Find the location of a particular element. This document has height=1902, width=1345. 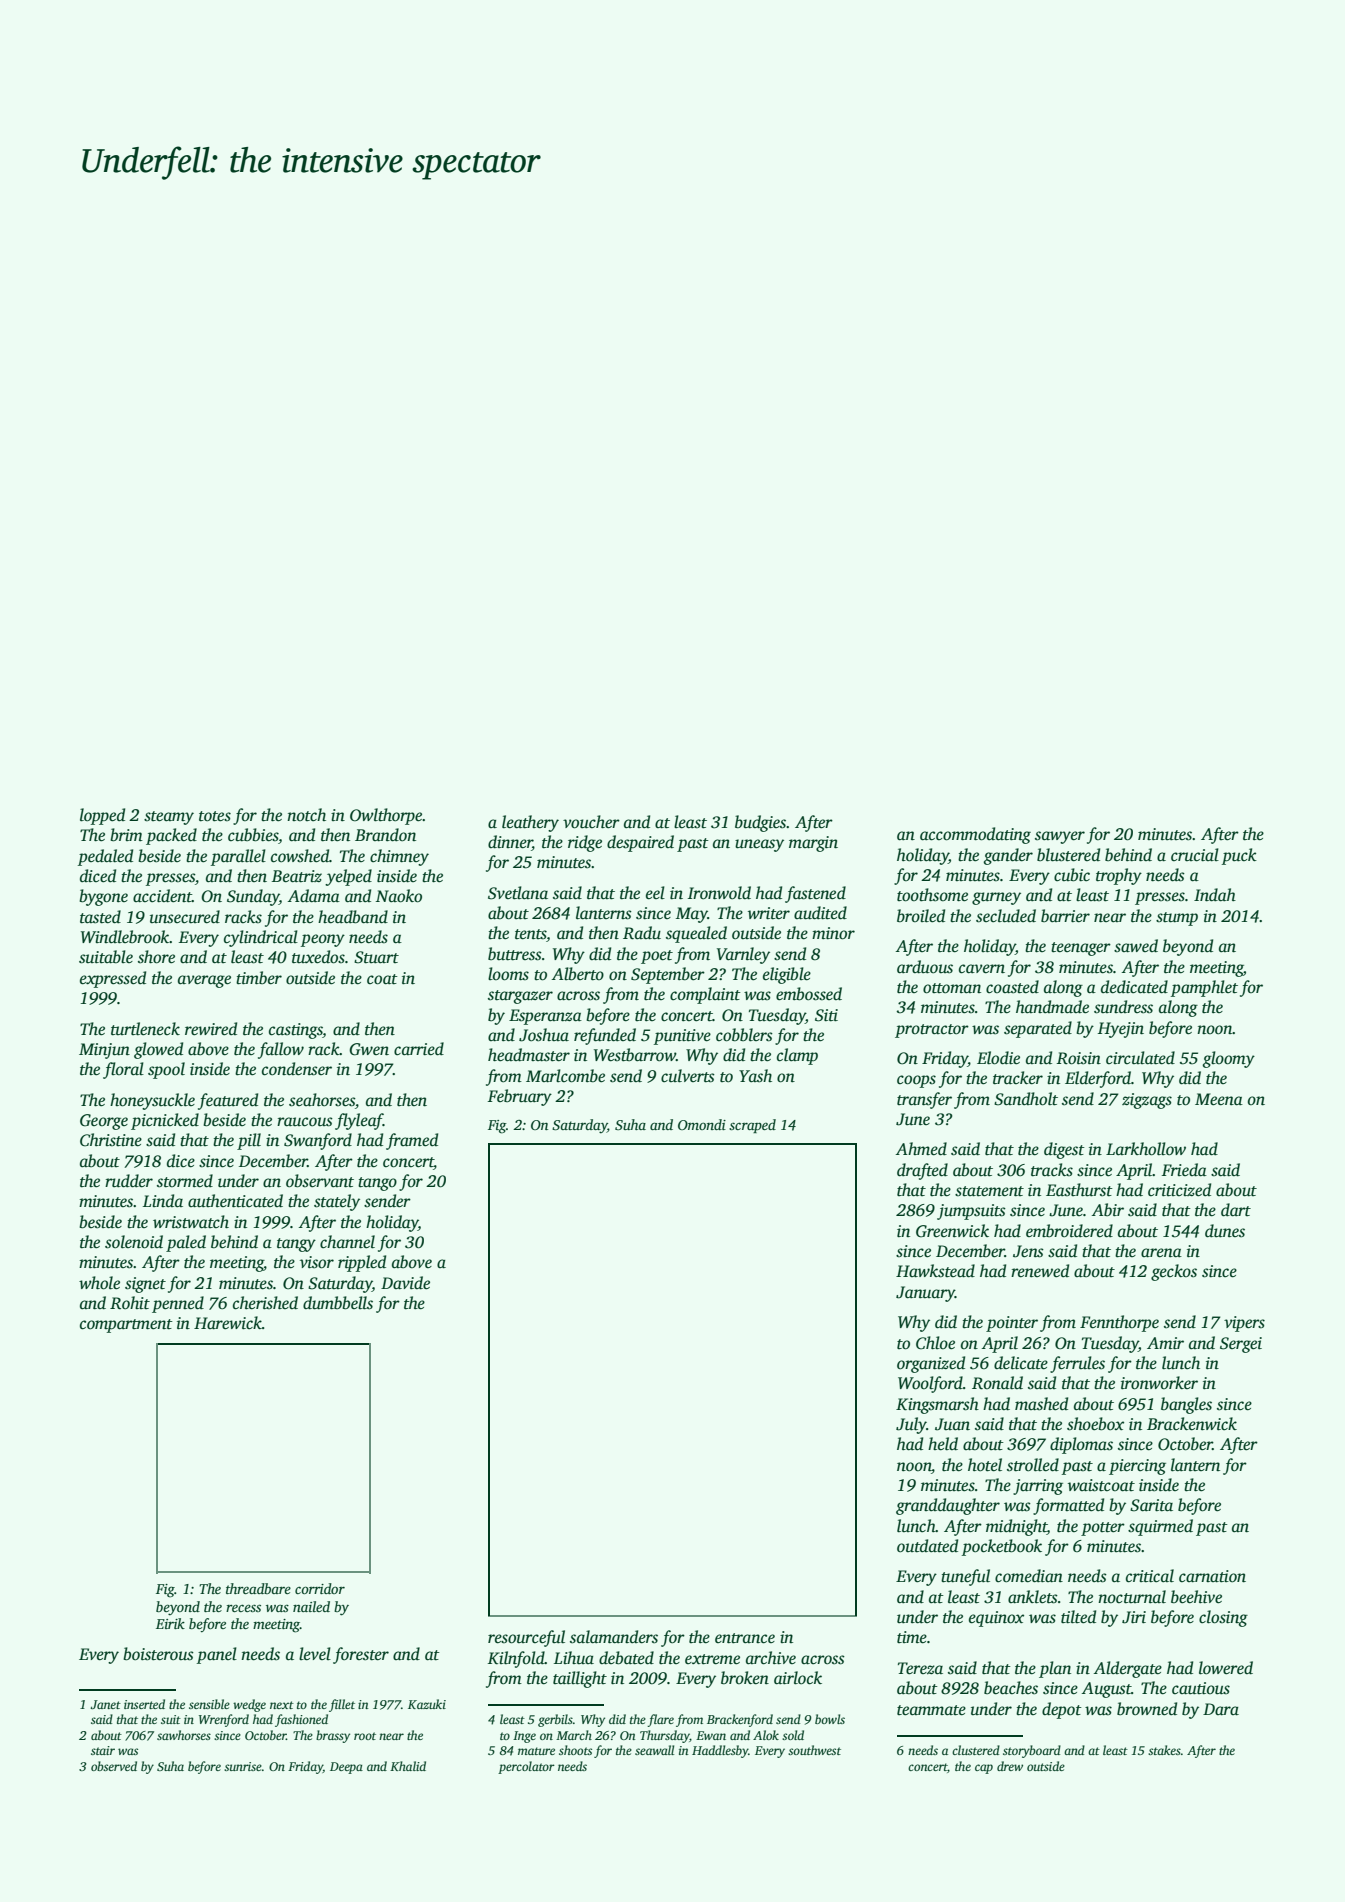

Larkhollow is located at coordinates (1146, 1149).
